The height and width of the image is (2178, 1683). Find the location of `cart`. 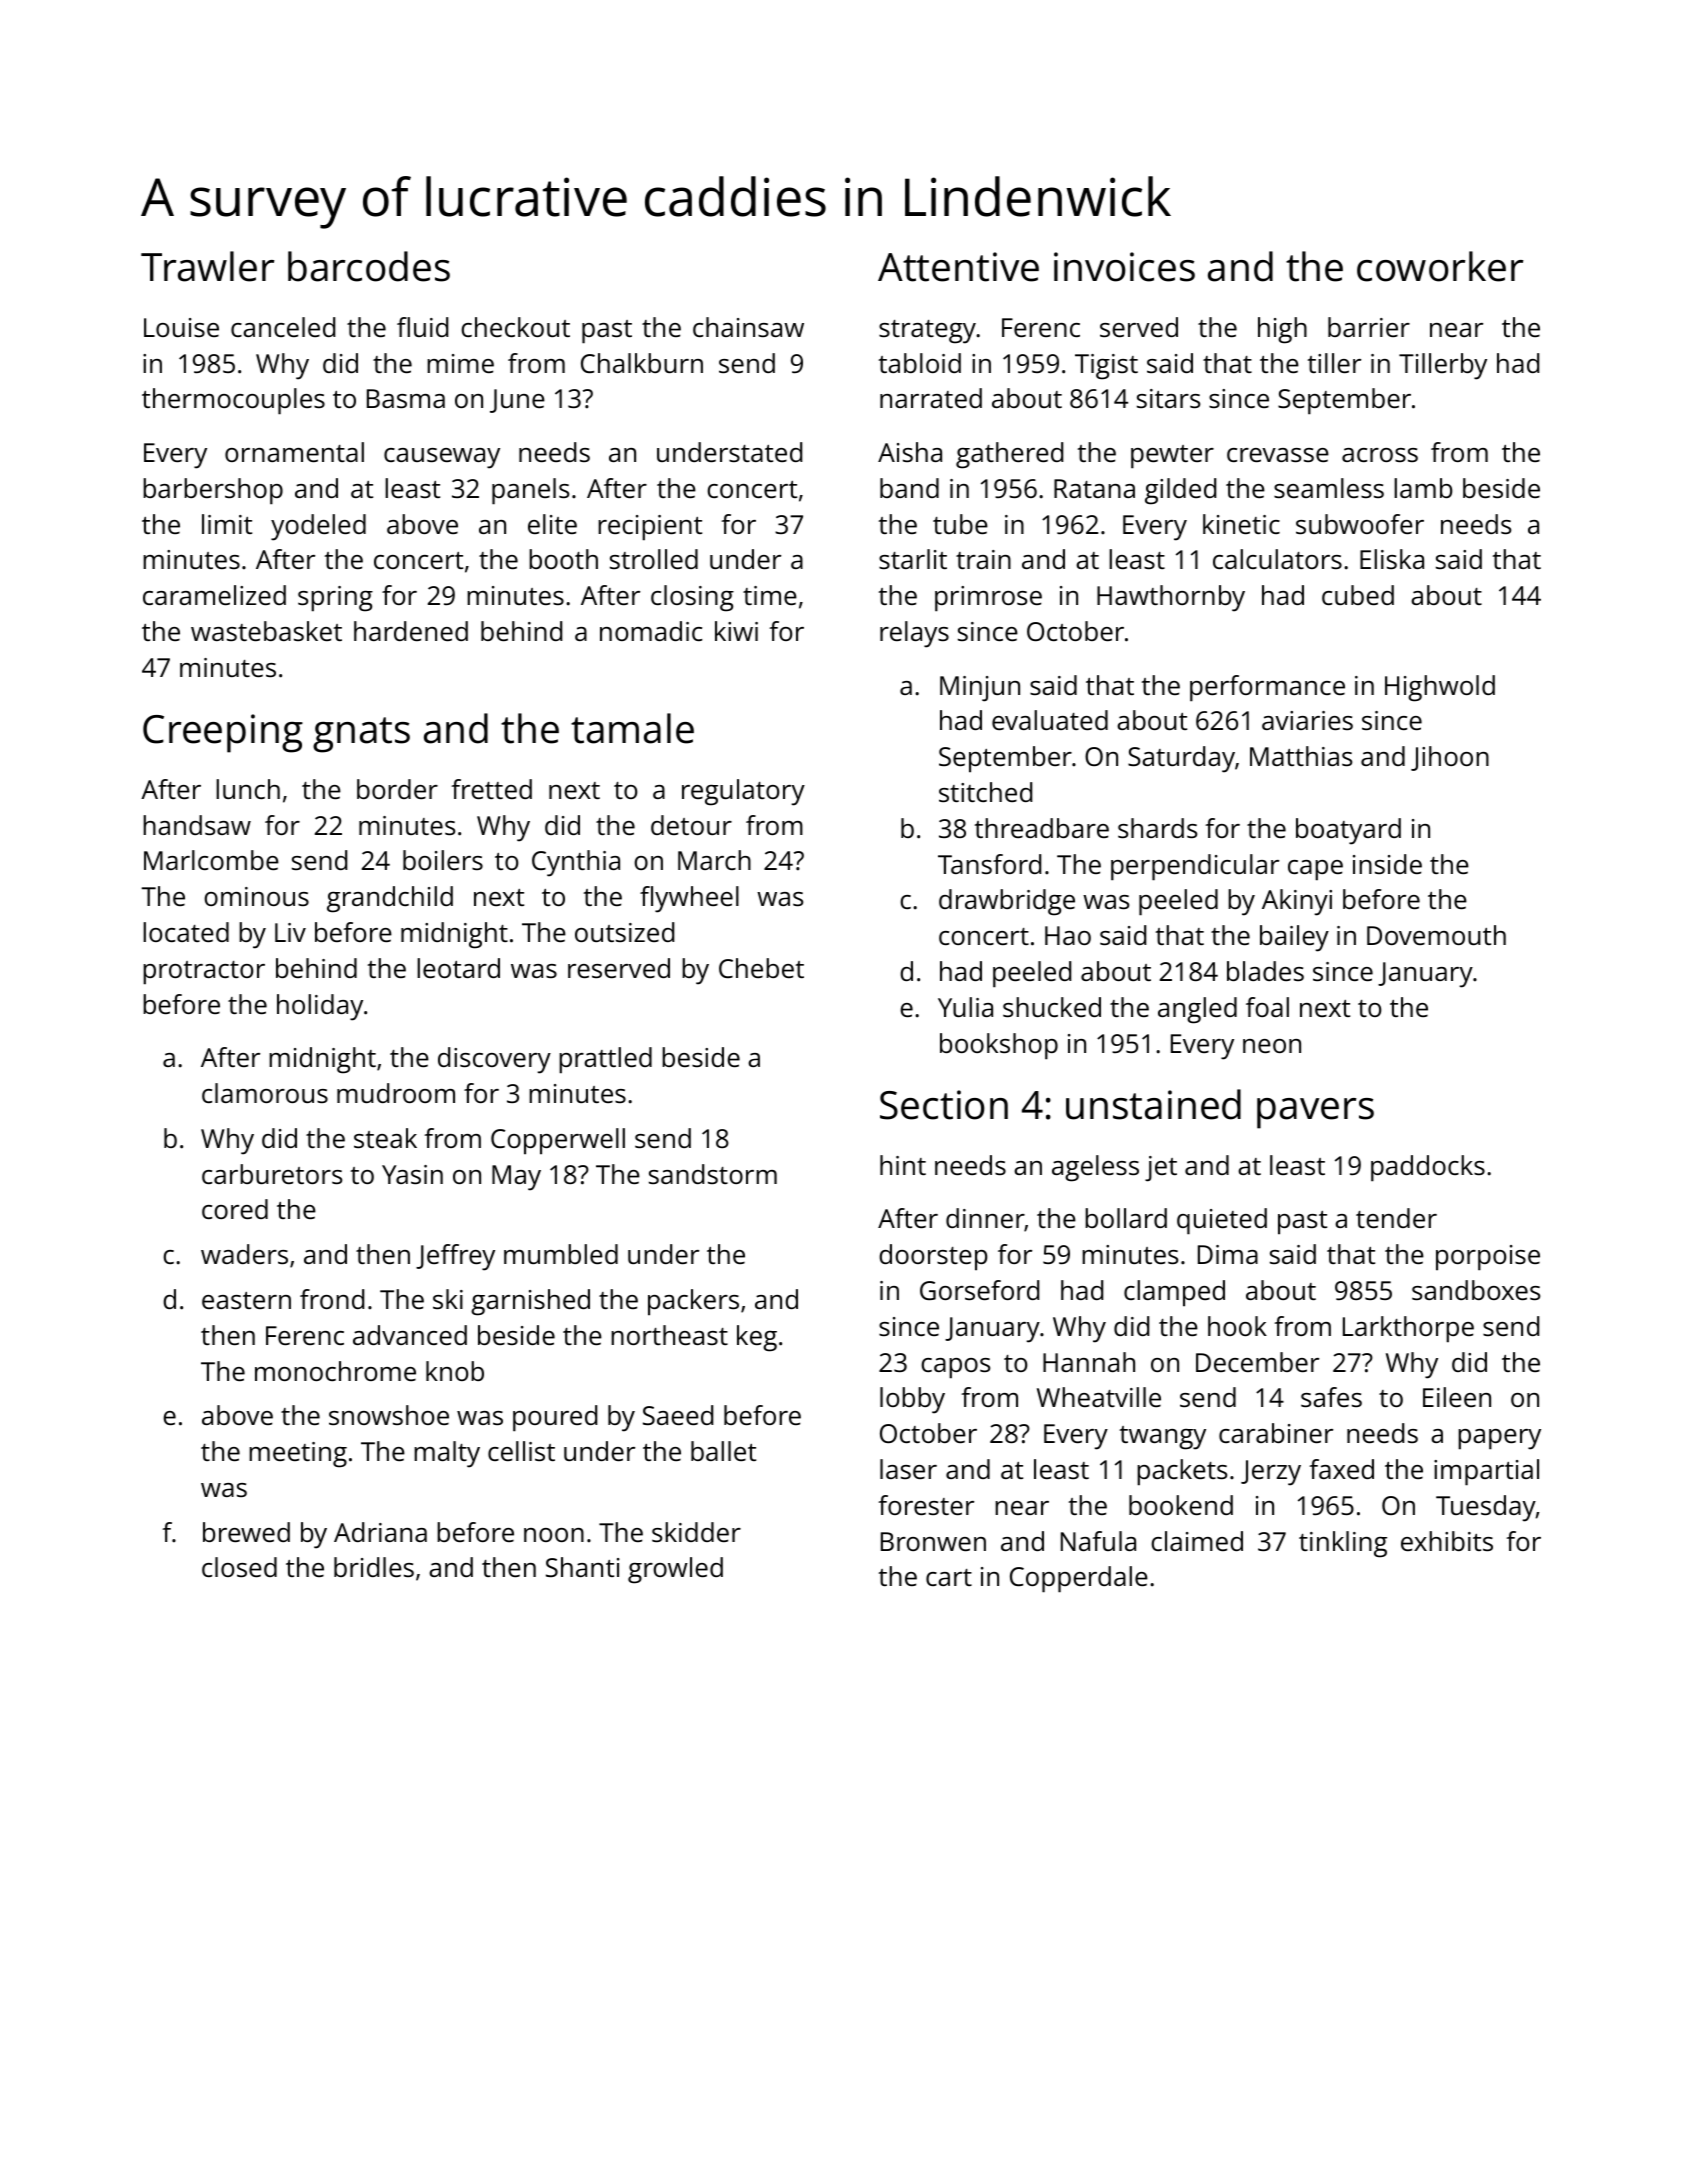

cart is located at coordinates (949, 1577).
